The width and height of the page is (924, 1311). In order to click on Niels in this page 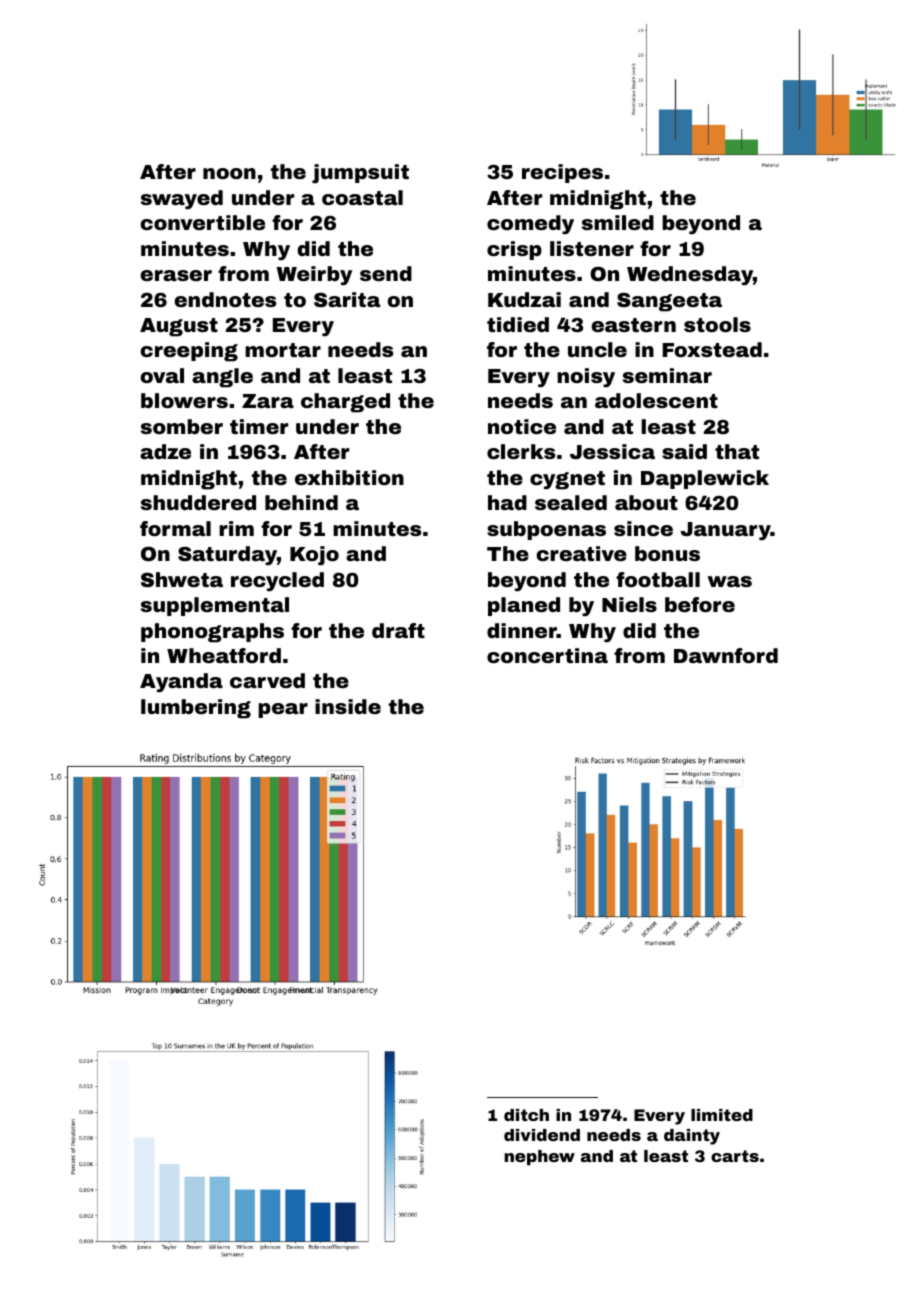, I will do `click(629, 604)`.
